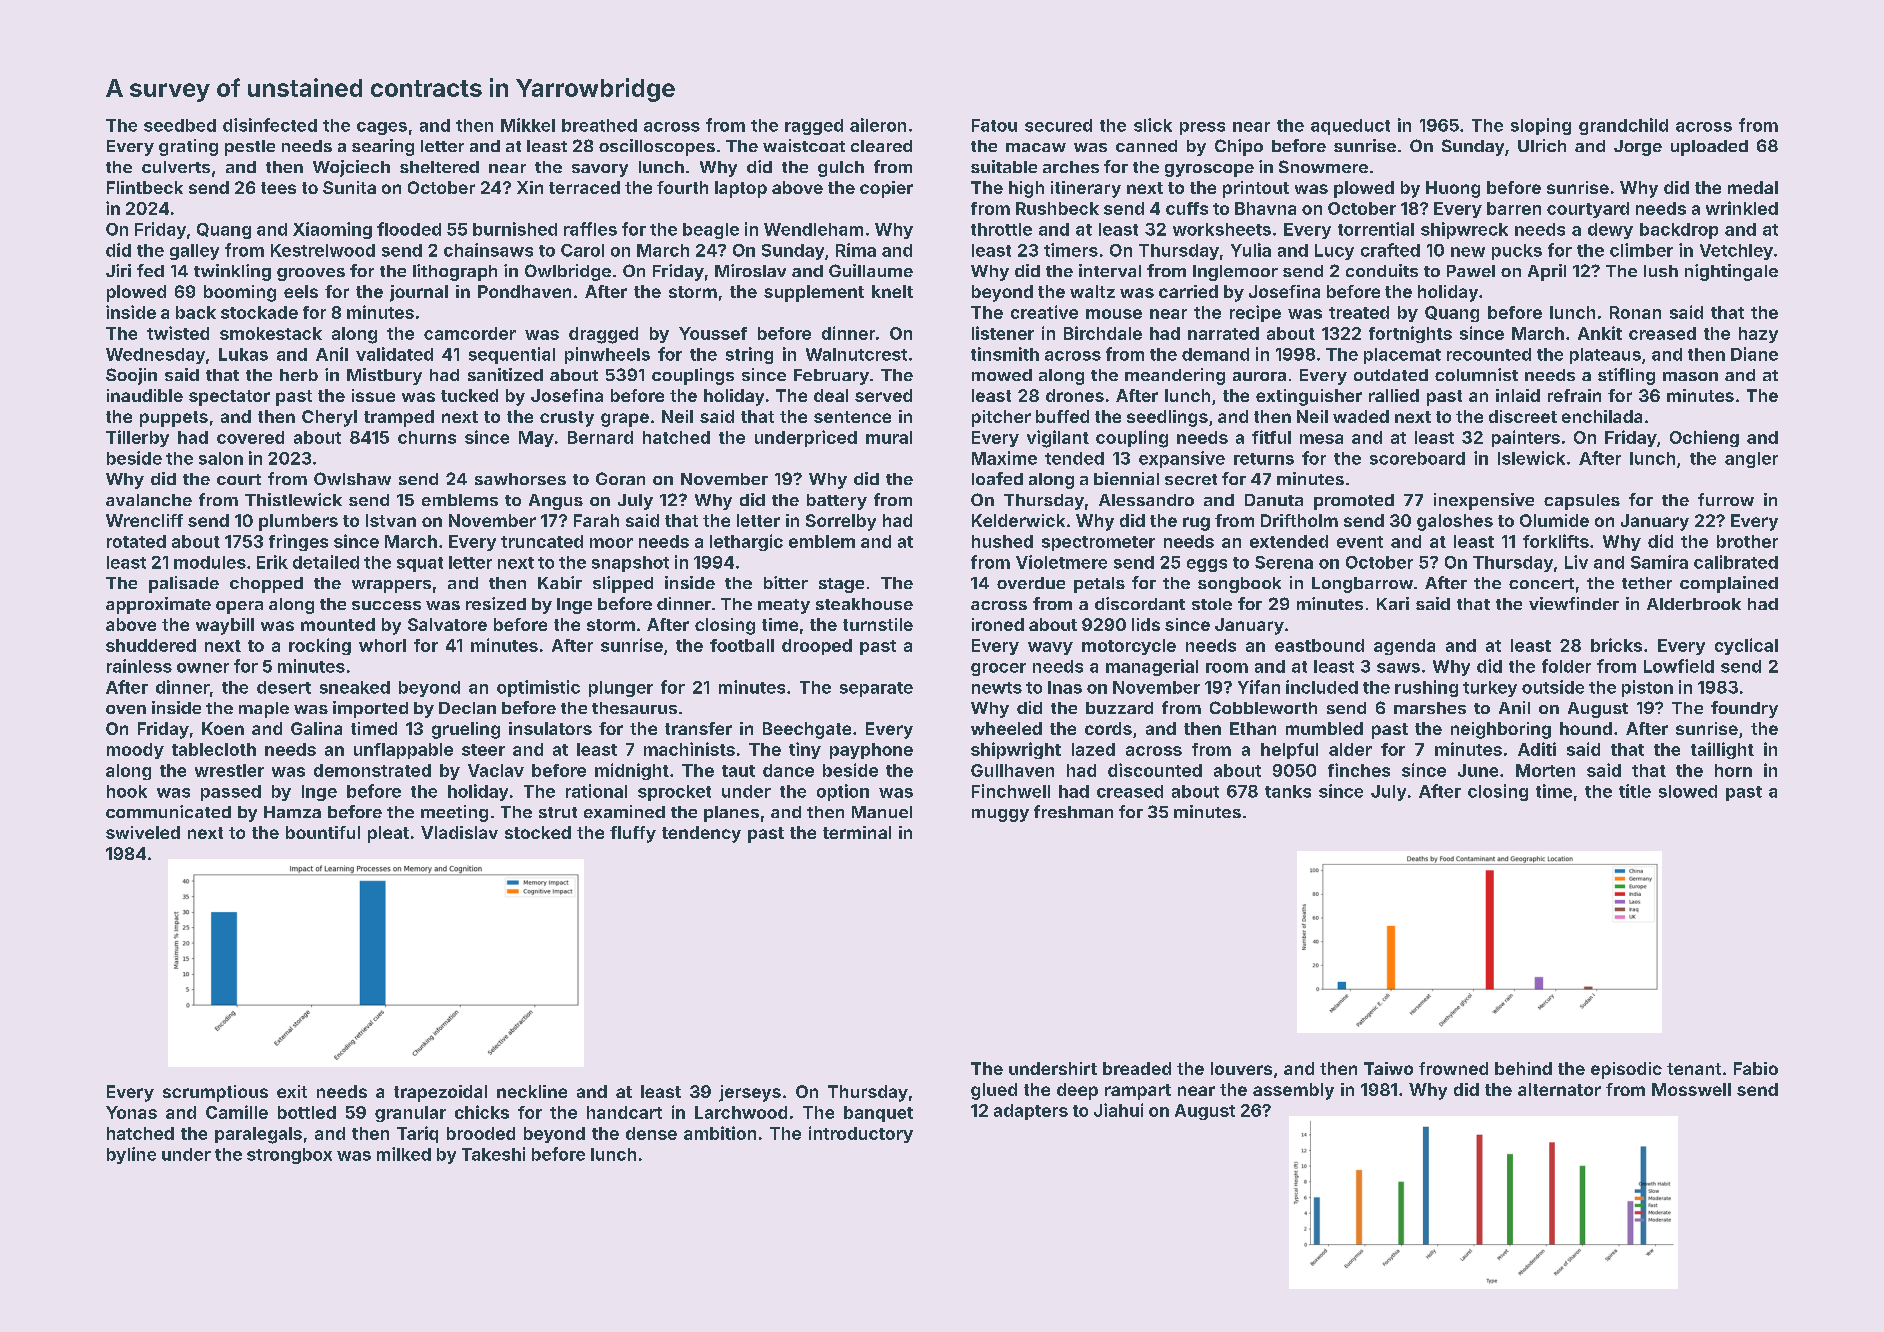  Describe the element at coordinates (1388, 1068) in the document. I see `Taiwo` at that location.
